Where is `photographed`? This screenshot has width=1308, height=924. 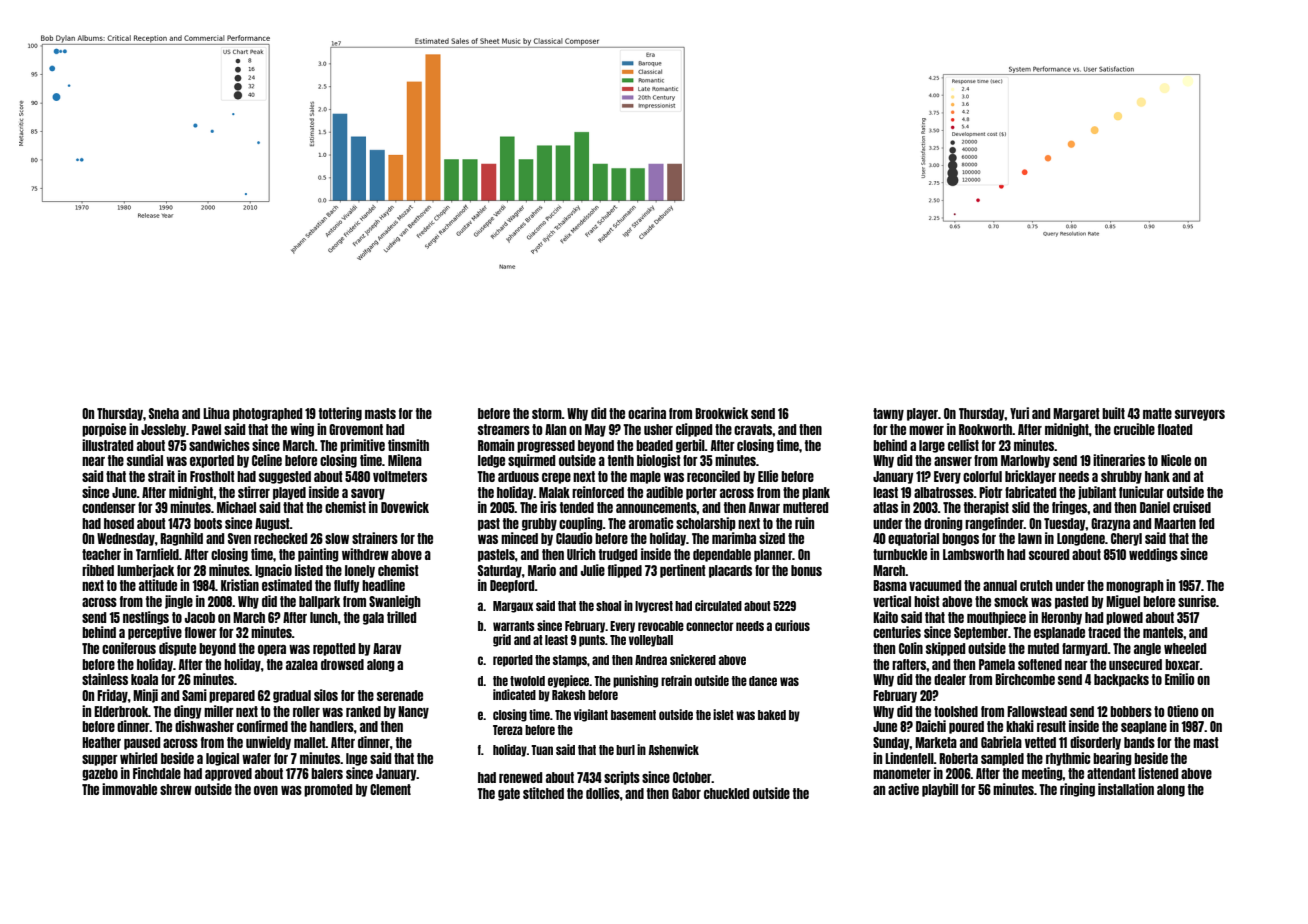 photographed is located at coordinates (267, 414).
